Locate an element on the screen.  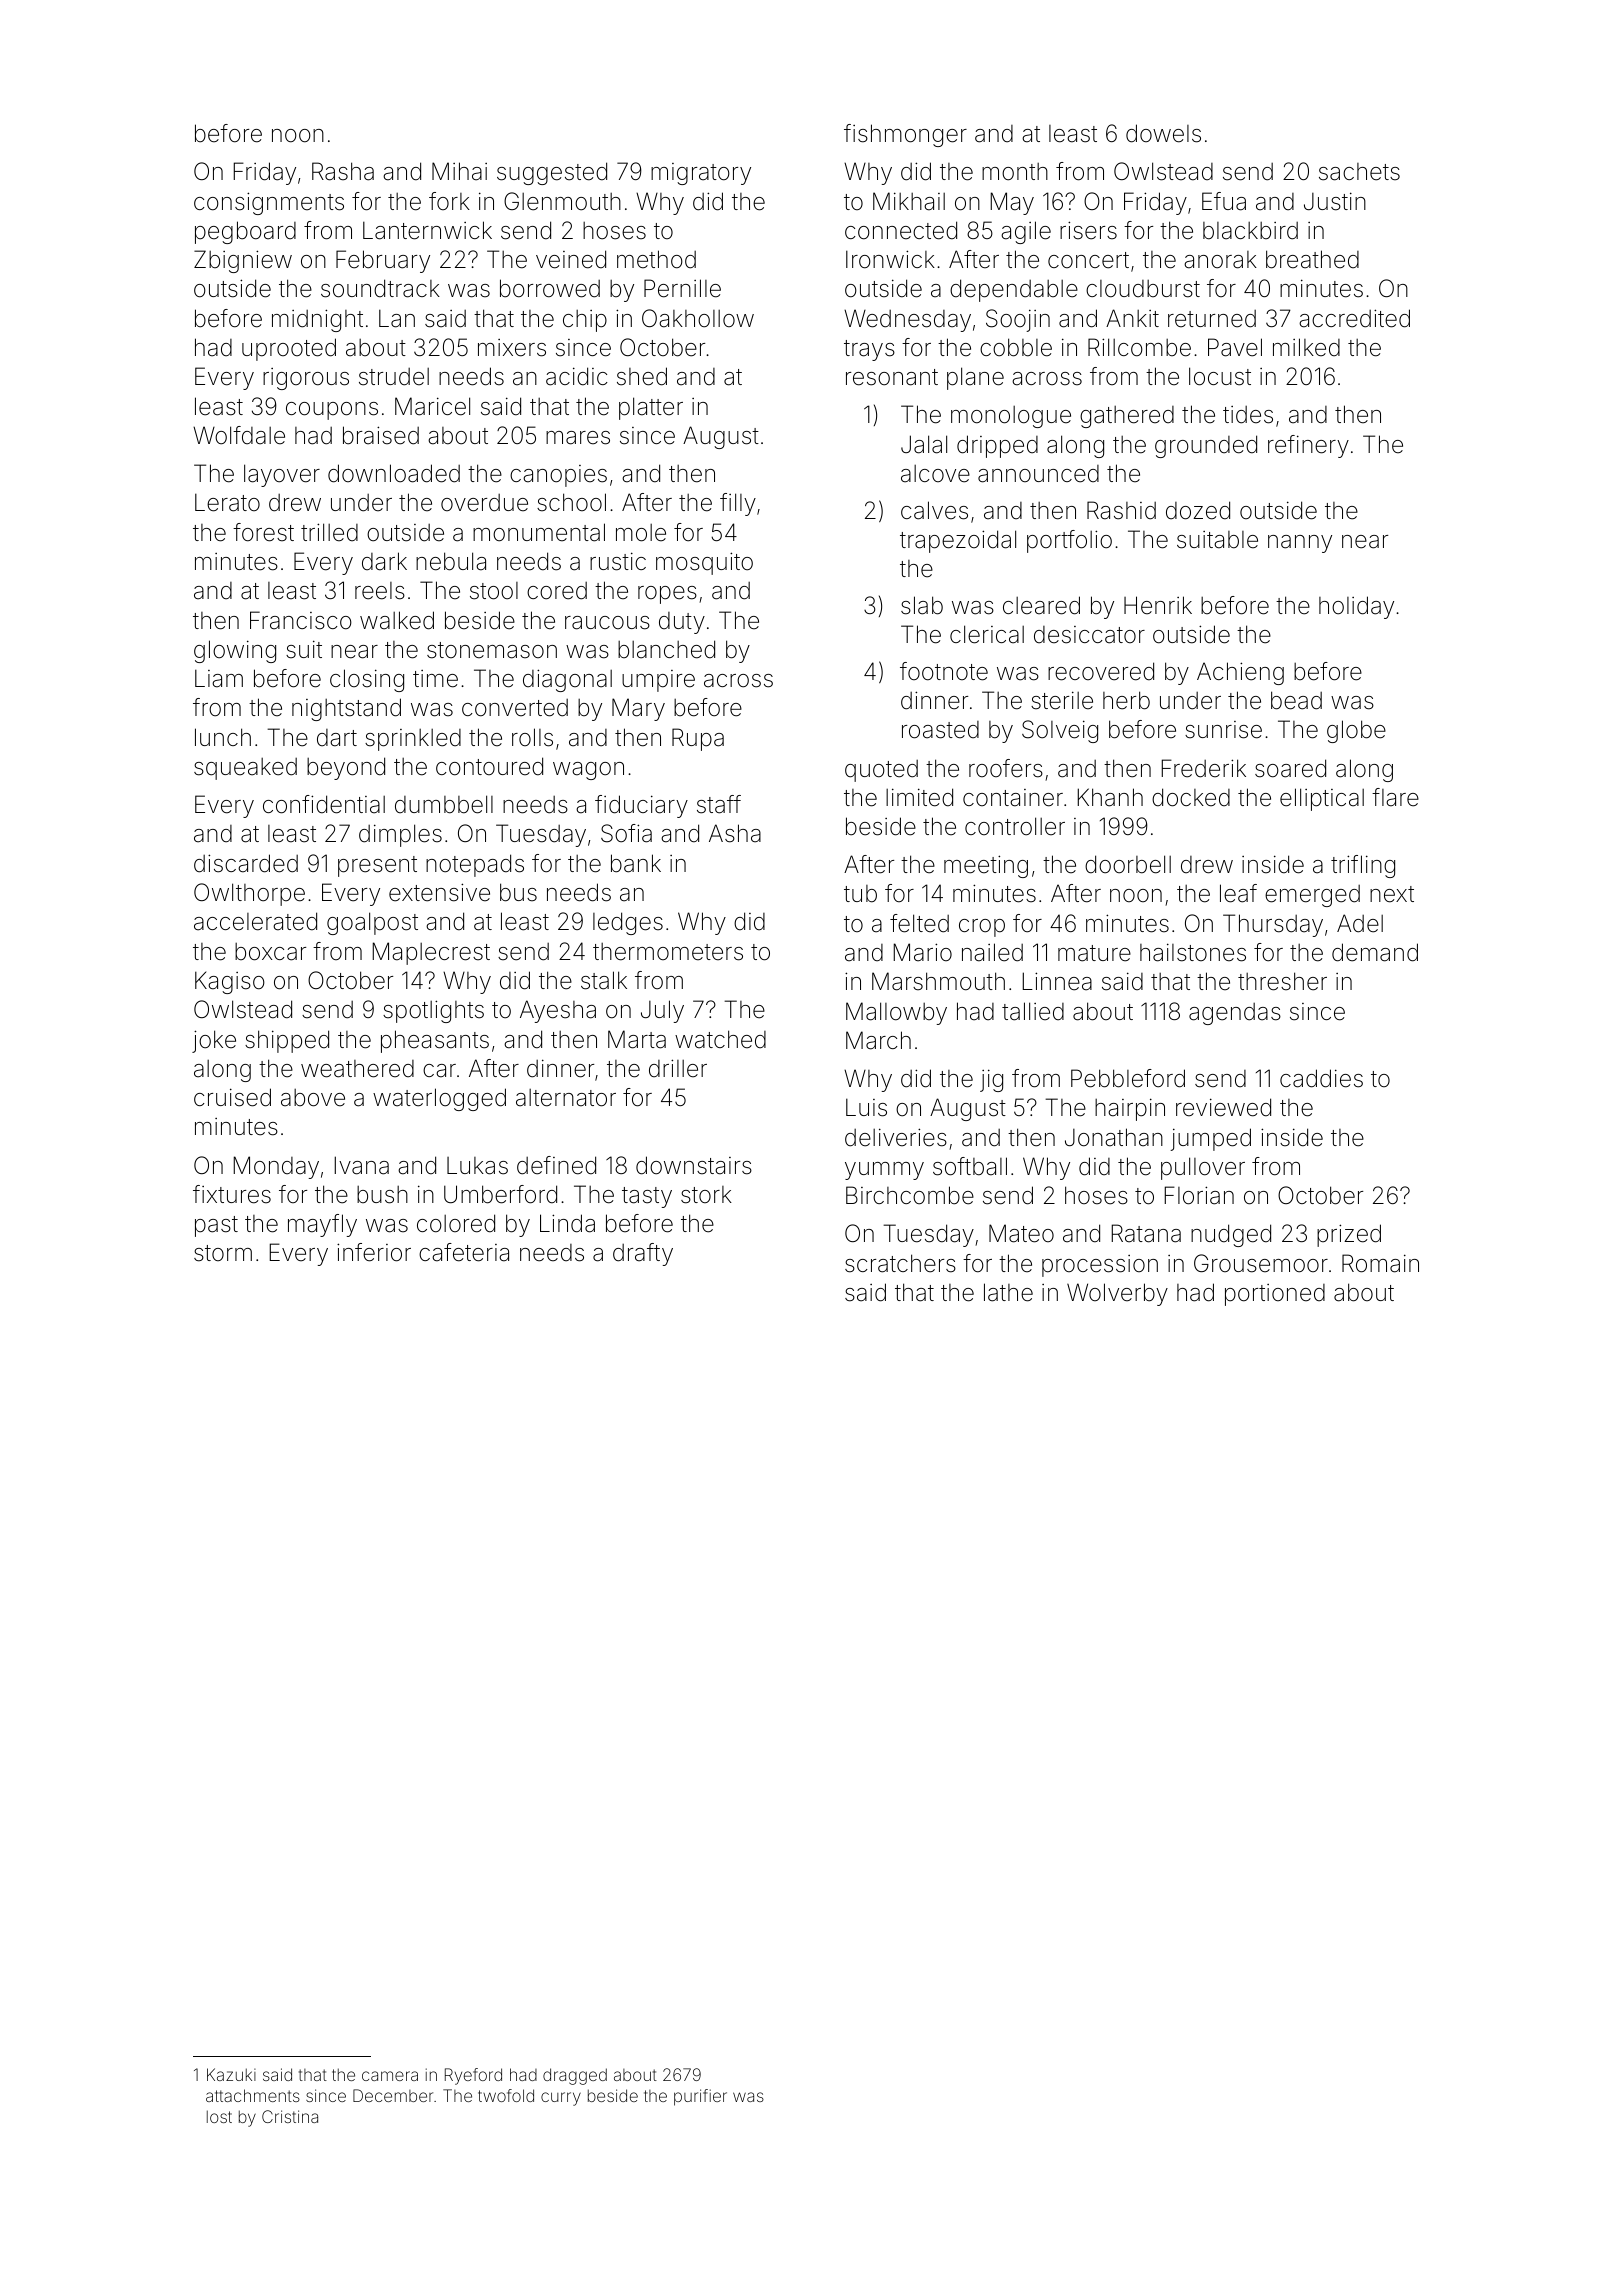
prized is located at coordinates (1349, 1235).
